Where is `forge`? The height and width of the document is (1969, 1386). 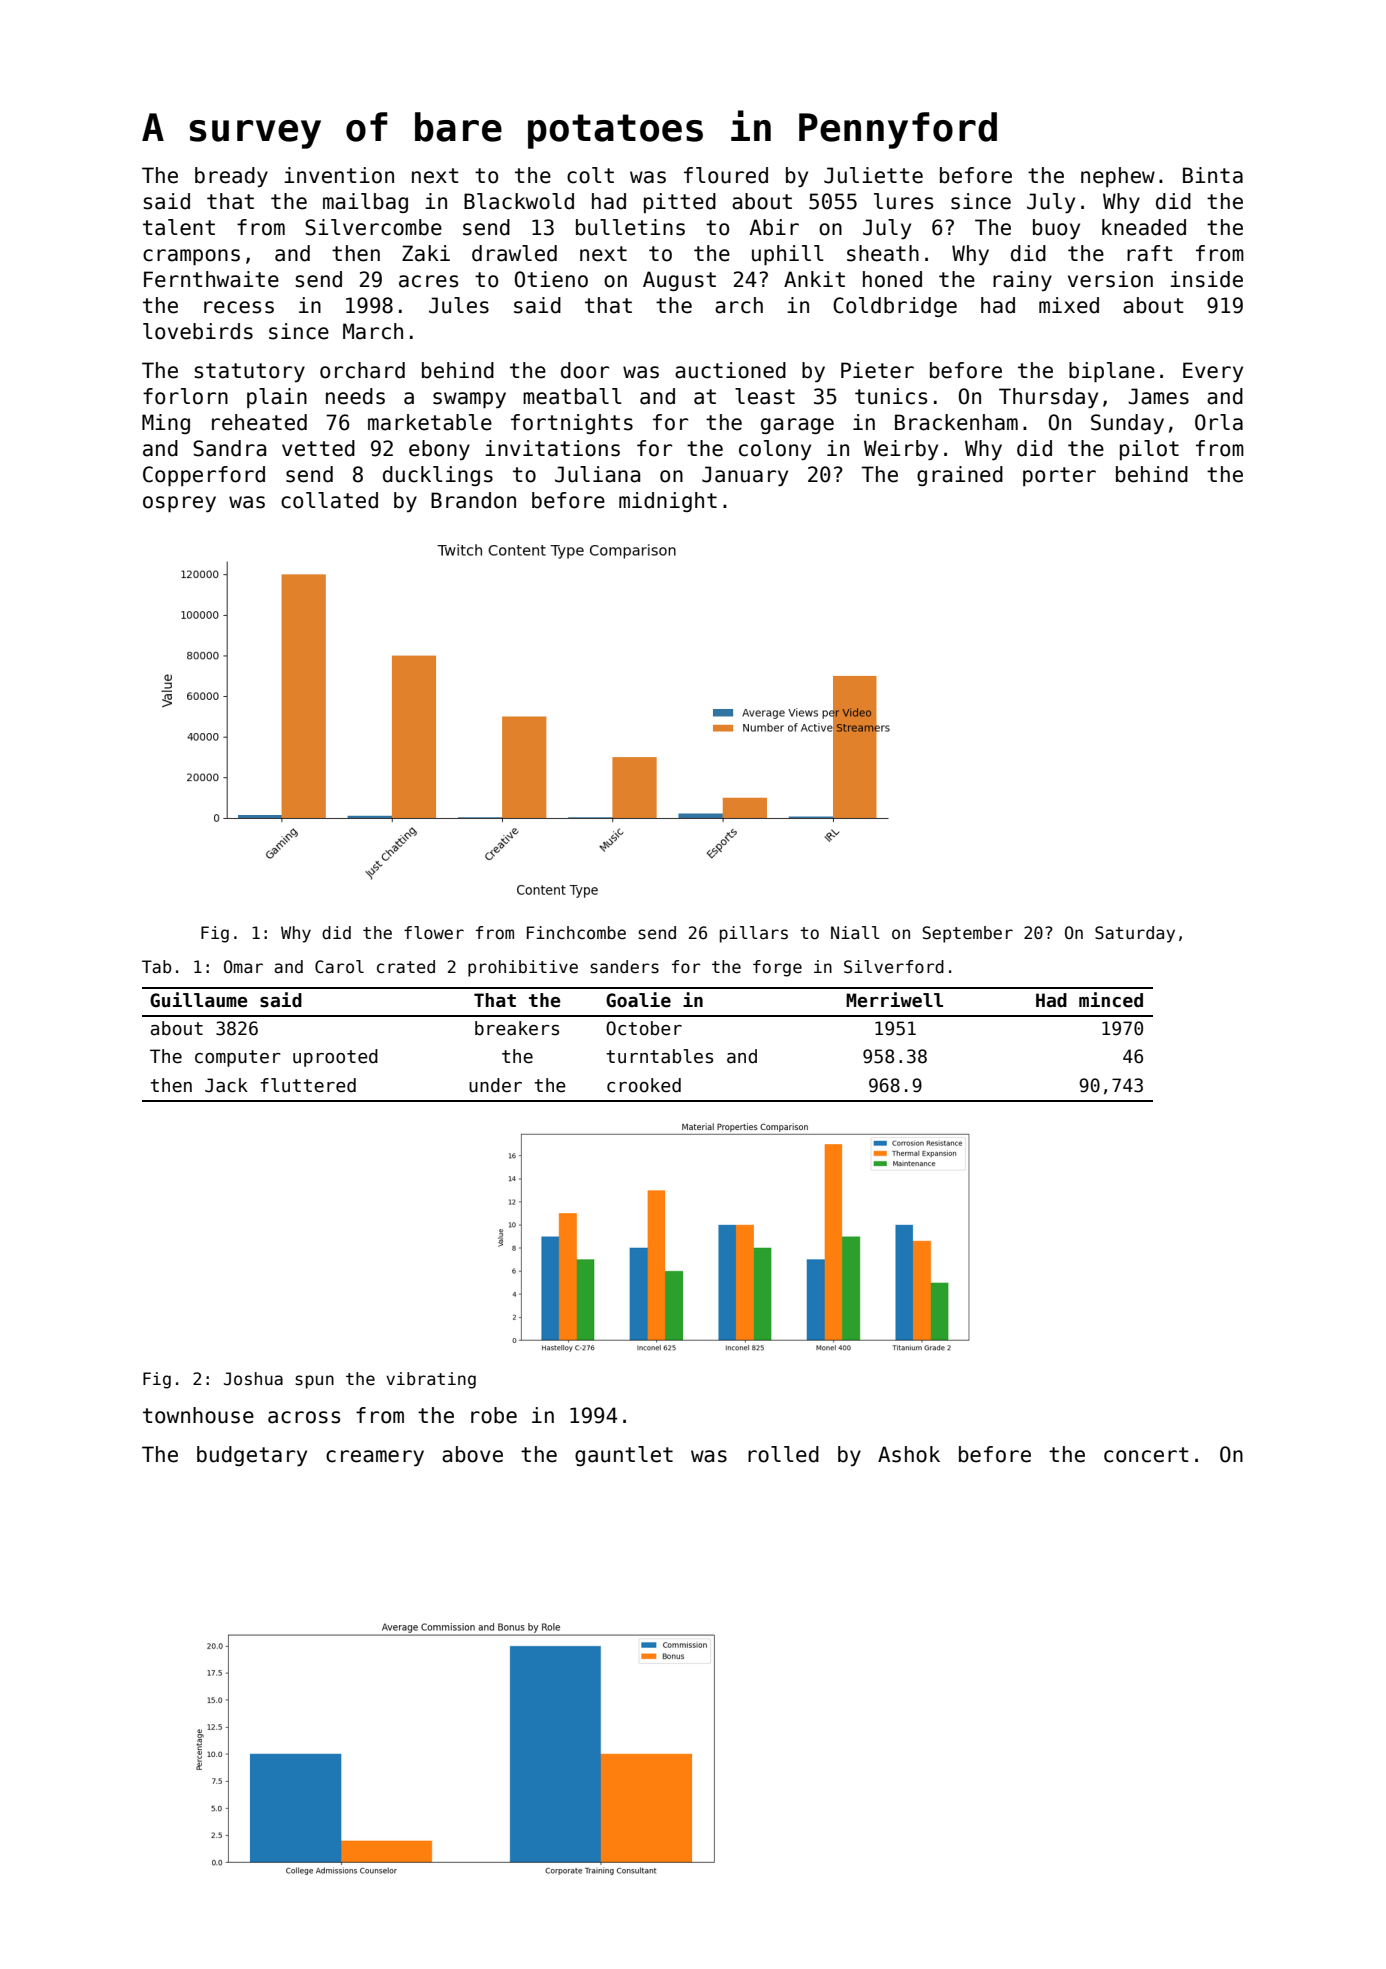 forge is located at coordinates (777, 968).
